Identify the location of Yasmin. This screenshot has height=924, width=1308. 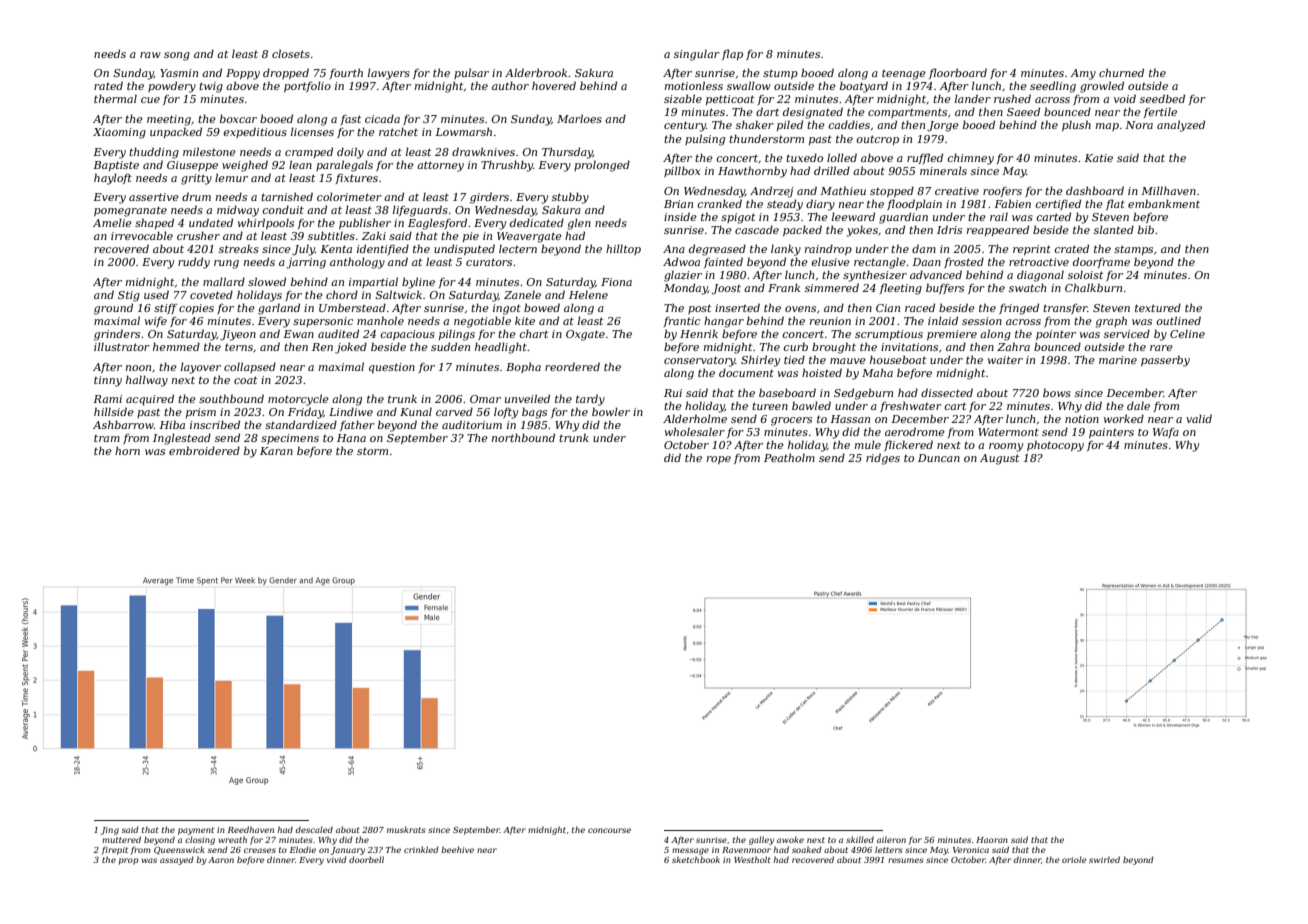
(179, 73).
